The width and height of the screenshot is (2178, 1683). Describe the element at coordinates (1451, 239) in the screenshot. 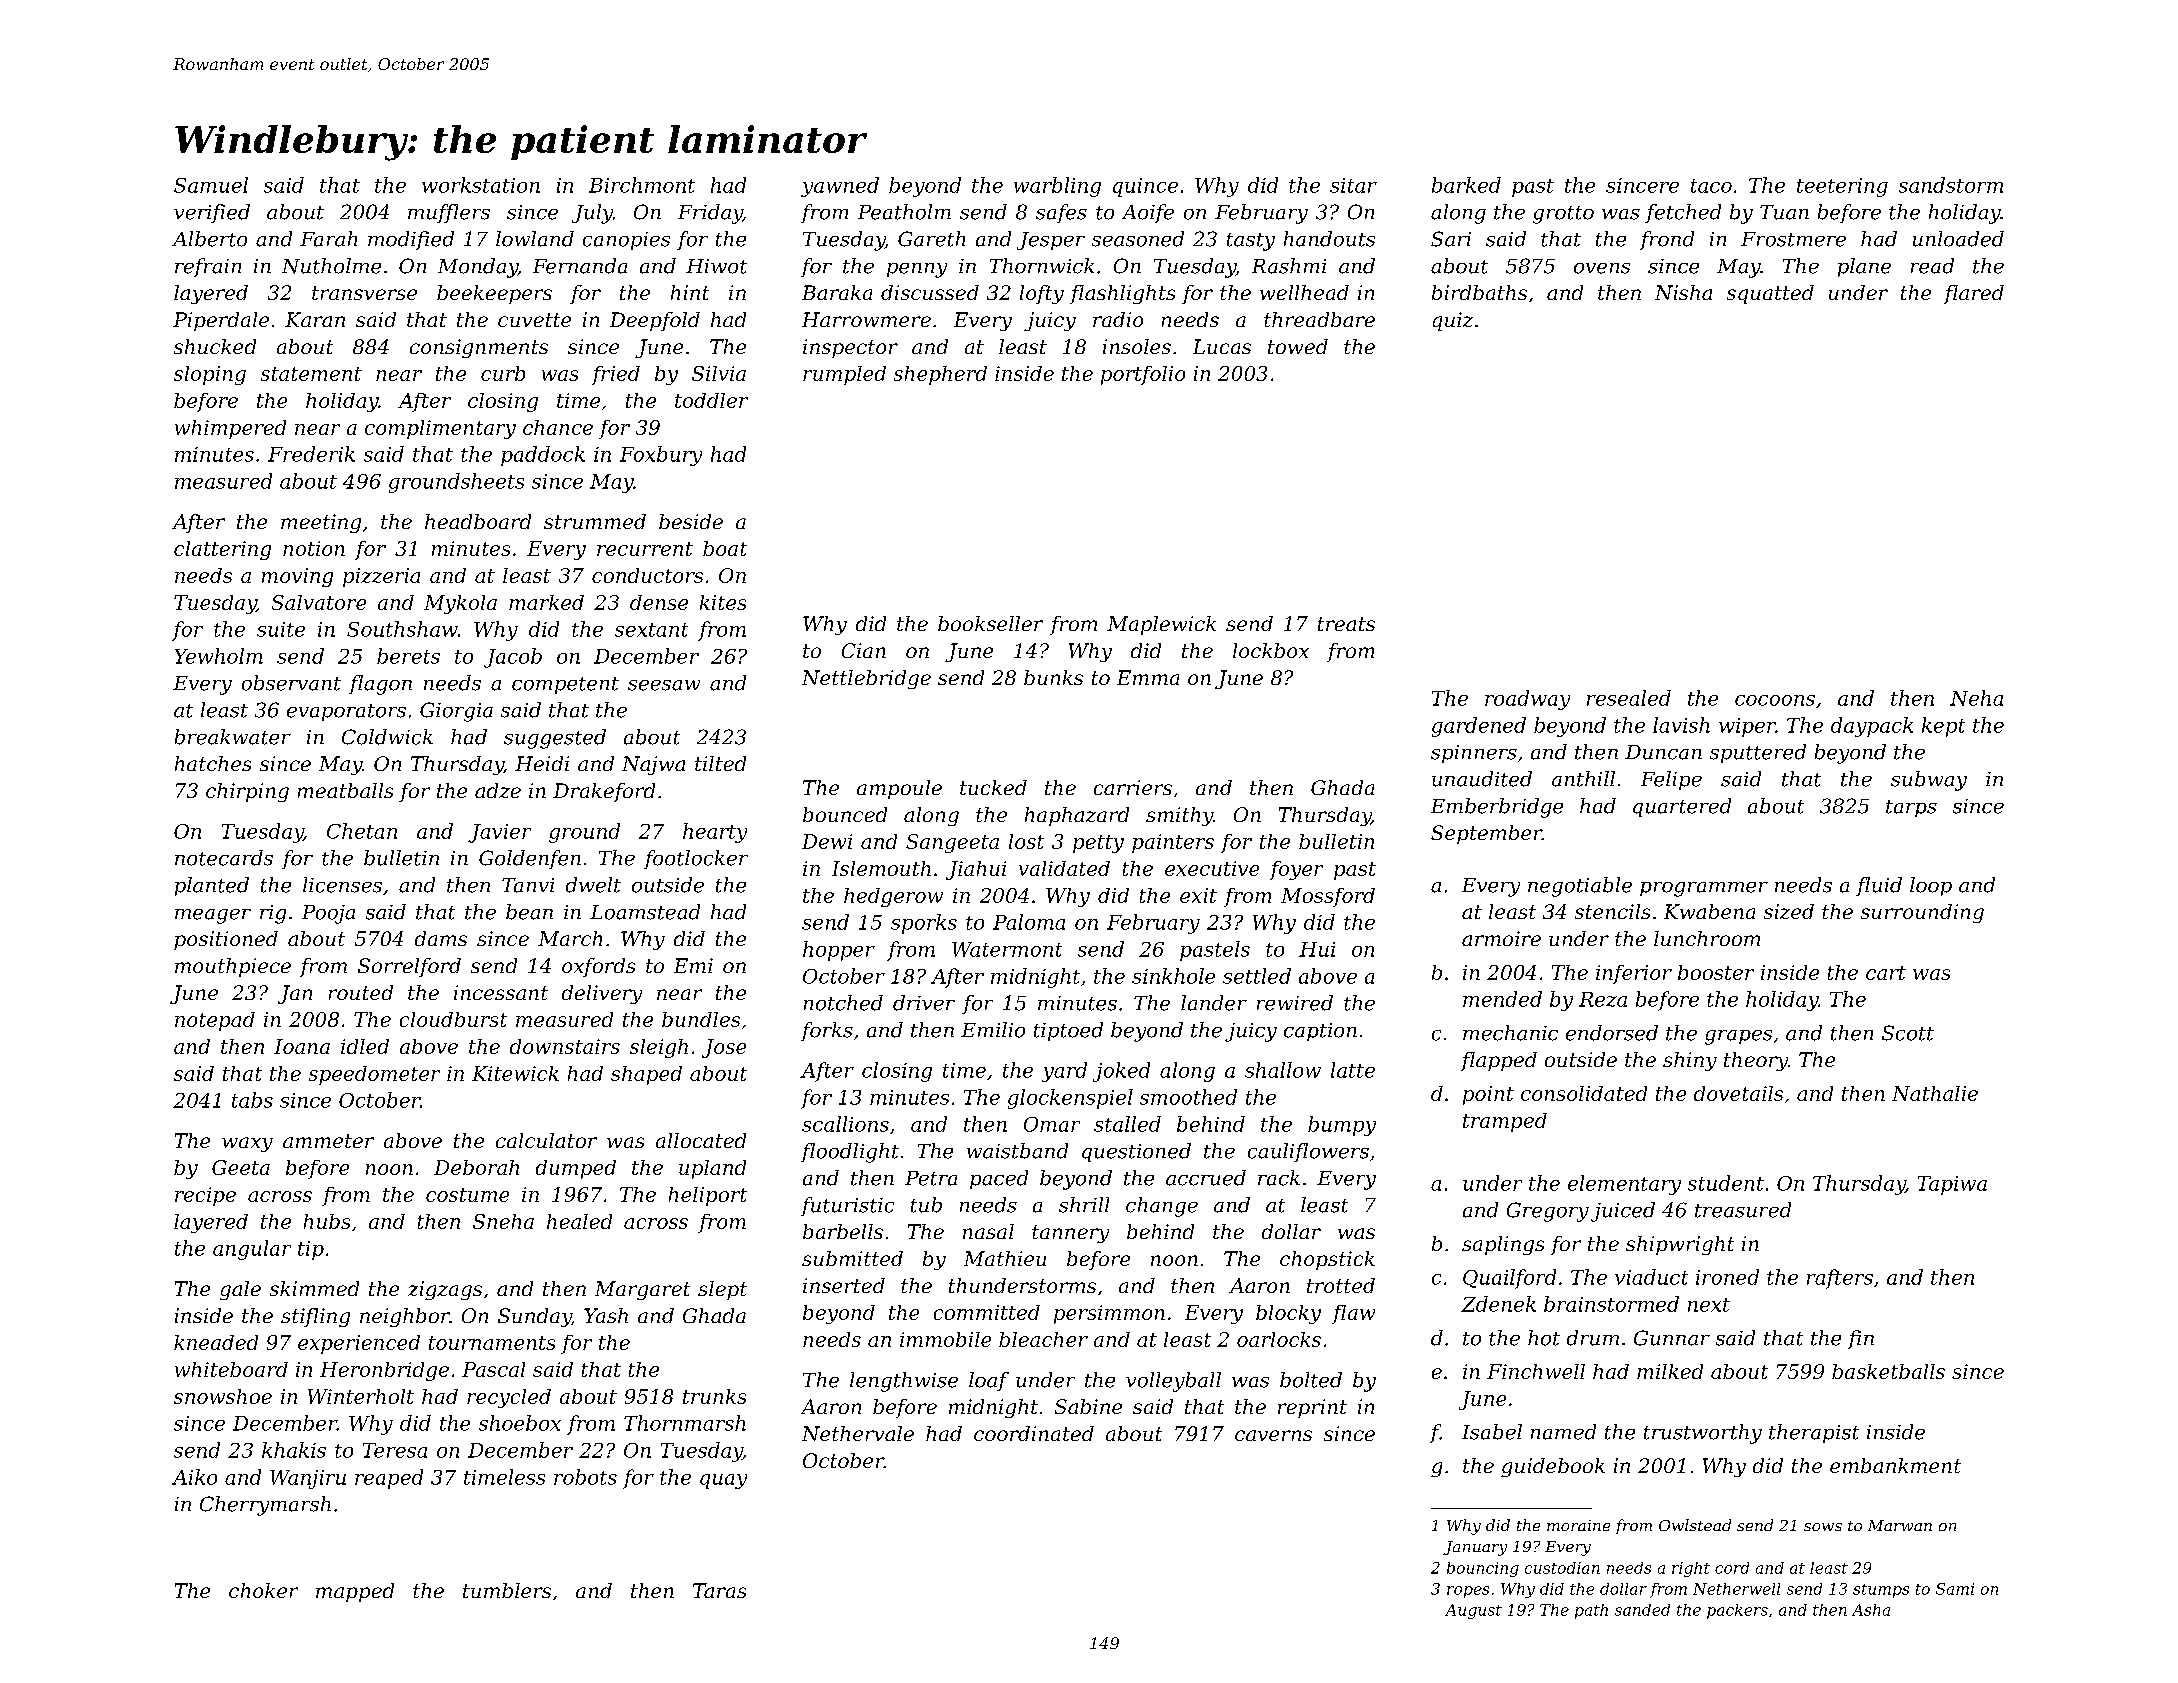

I see `Sari` at that location.
